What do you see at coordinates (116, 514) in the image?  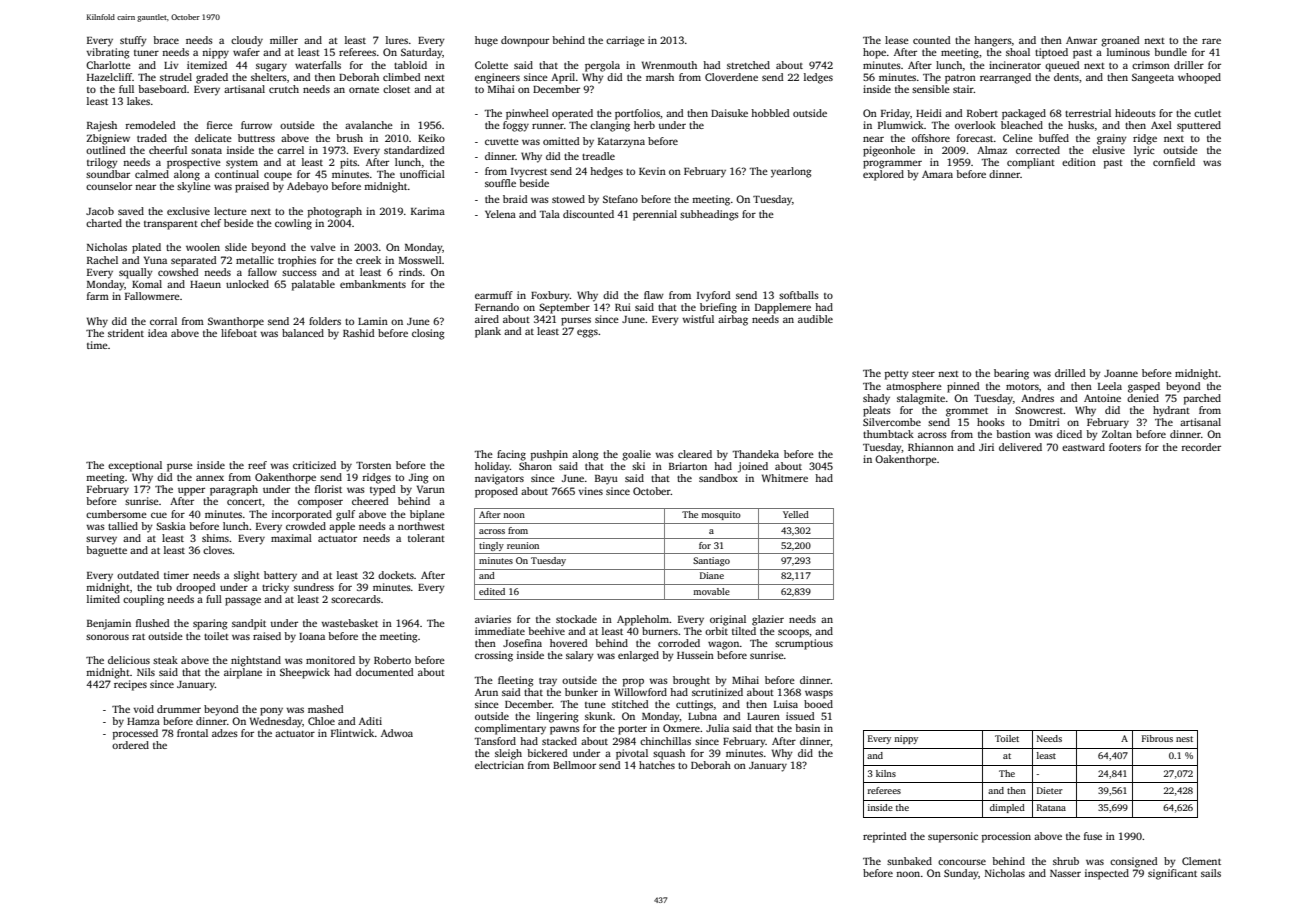 I see `cumbersome` at bounding box center [116, 514].
